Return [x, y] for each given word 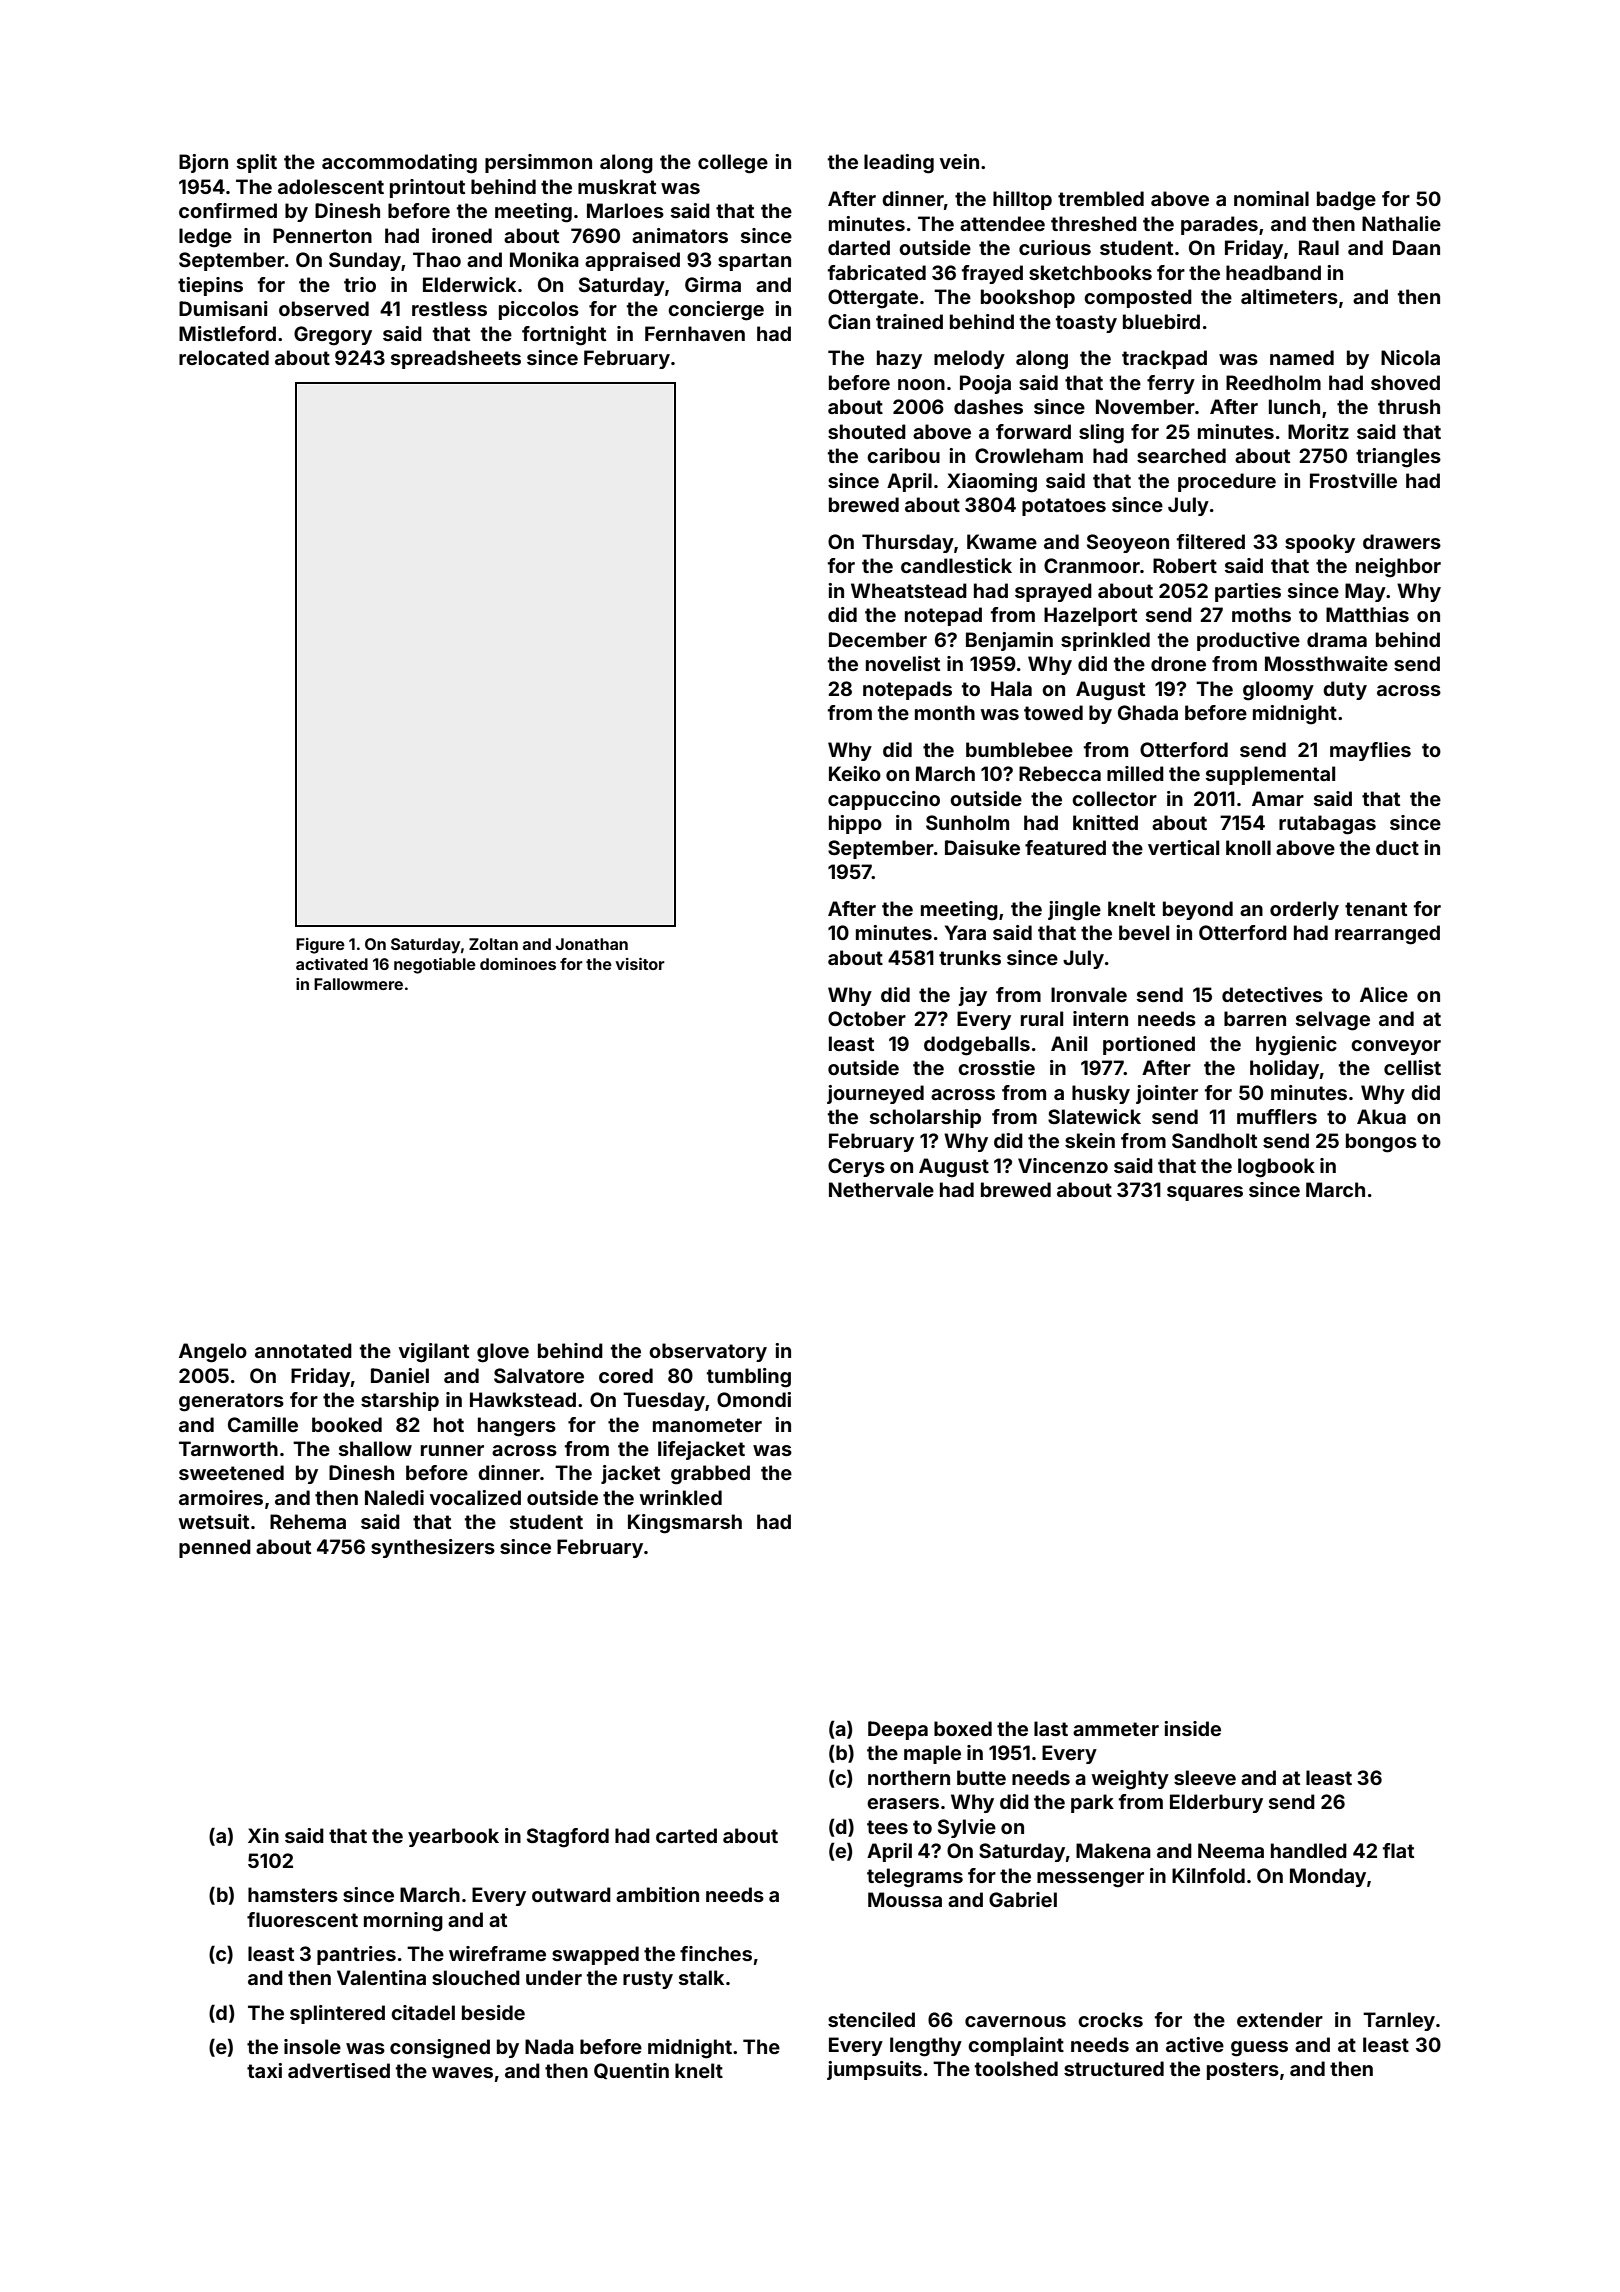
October [867, 1018]
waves [462, 2072]
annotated [303, 1350]
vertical [1183, 847]
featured [1065, 847]
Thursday [908, 543]
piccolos [539, 310]
